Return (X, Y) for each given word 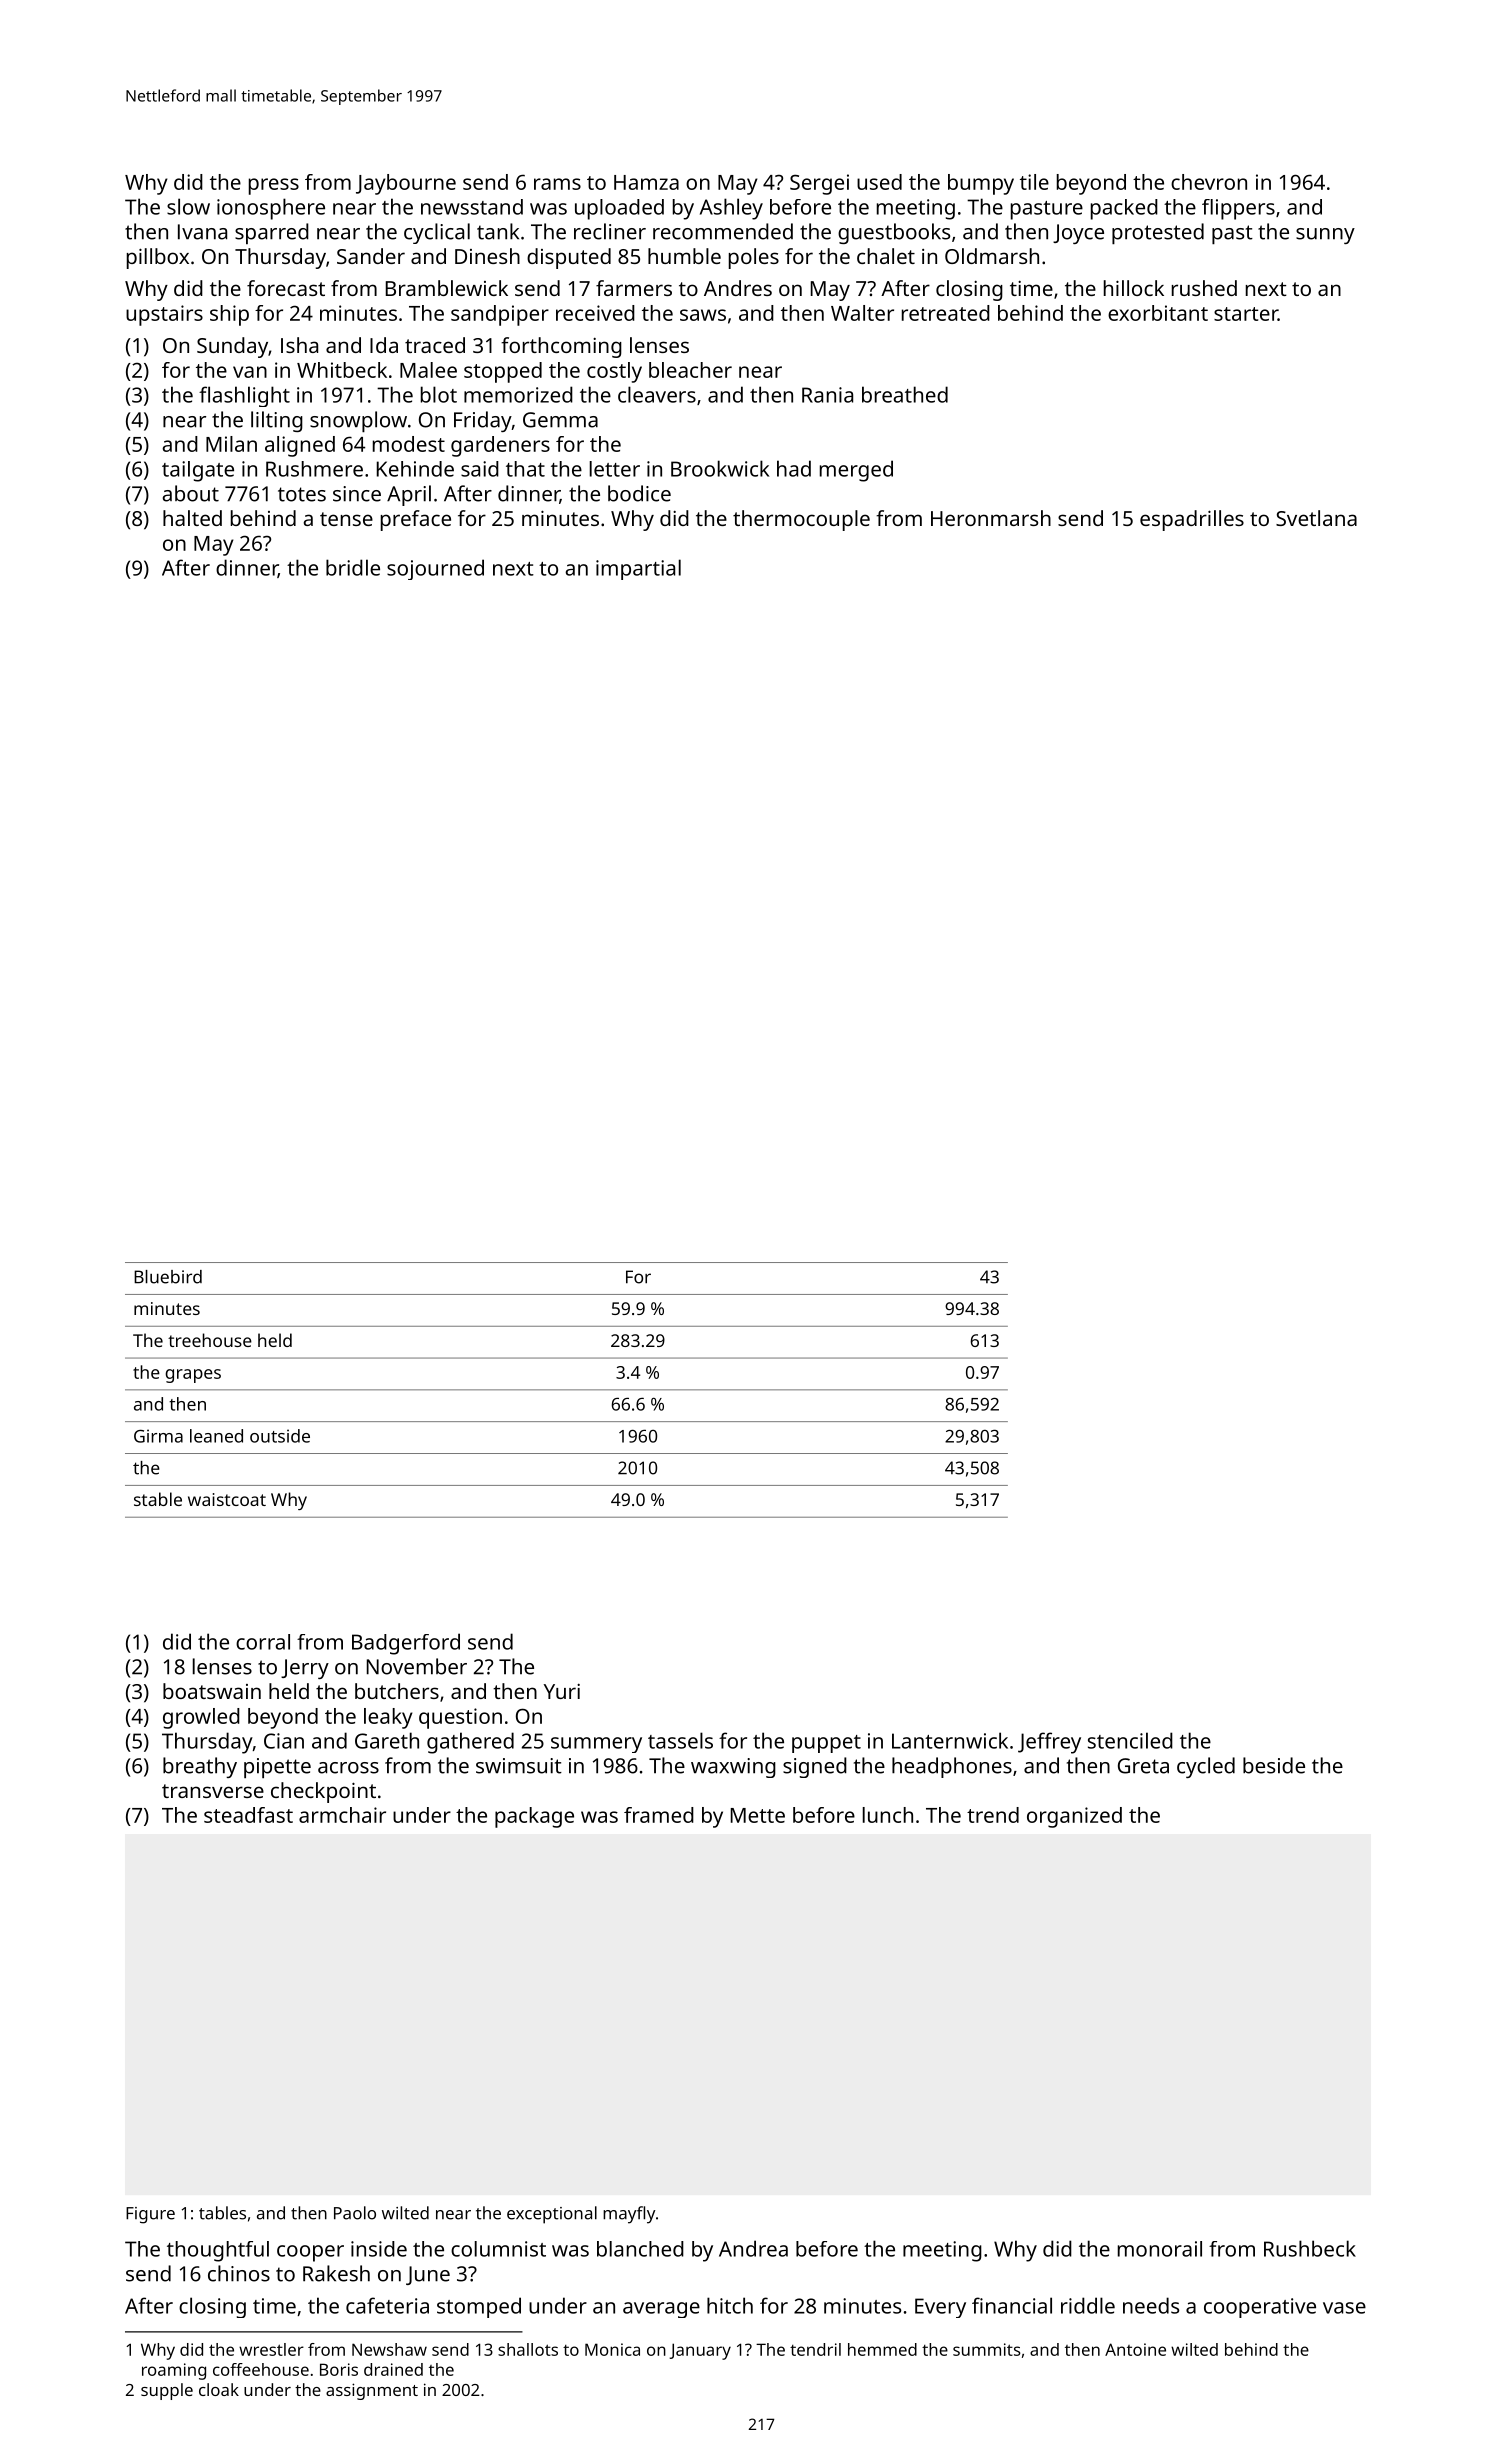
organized (1074, 1817)
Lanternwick (950, 1740)
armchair (342, 1815)
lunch (888, 1815)
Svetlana (1316, 518)
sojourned (435, 569)
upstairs (164, 315)
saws (703, 315)
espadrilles (1192, 520)
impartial (638, 569)
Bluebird (168, 1277)
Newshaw (389, 2349)
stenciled (1130, 1740)
